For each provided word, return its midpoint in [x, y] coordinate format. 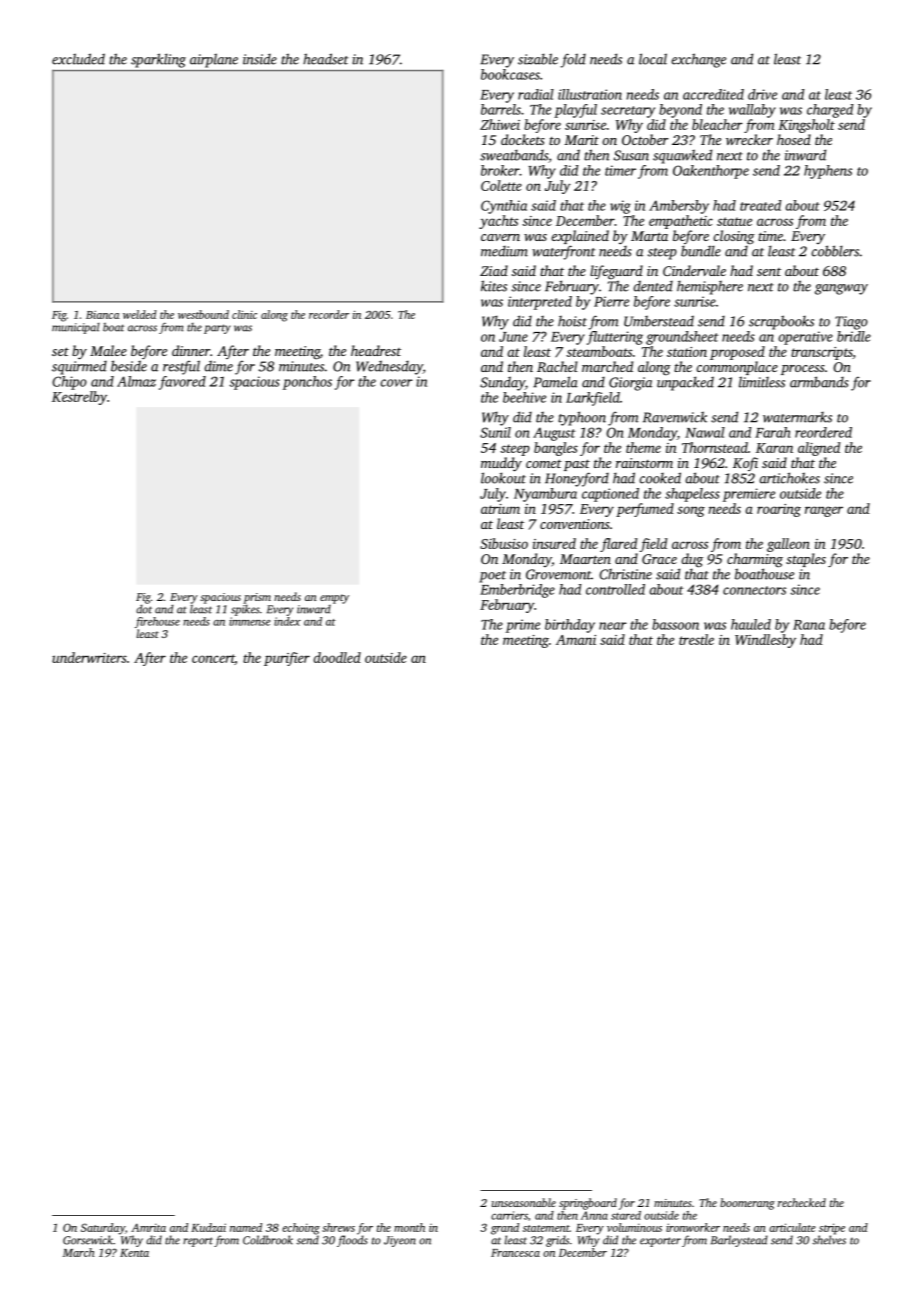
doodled [337, 657]
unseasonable [524, 1202]
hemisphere [710, 287]
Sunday [502, 383]
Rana [809, 625]
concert [213, 659]
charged [830, 111]
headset [325, 59]
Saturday [103, 1229]
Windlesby [765, 641]
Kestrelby [79, 398]
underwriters [89, 657]
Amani [576, 640]
